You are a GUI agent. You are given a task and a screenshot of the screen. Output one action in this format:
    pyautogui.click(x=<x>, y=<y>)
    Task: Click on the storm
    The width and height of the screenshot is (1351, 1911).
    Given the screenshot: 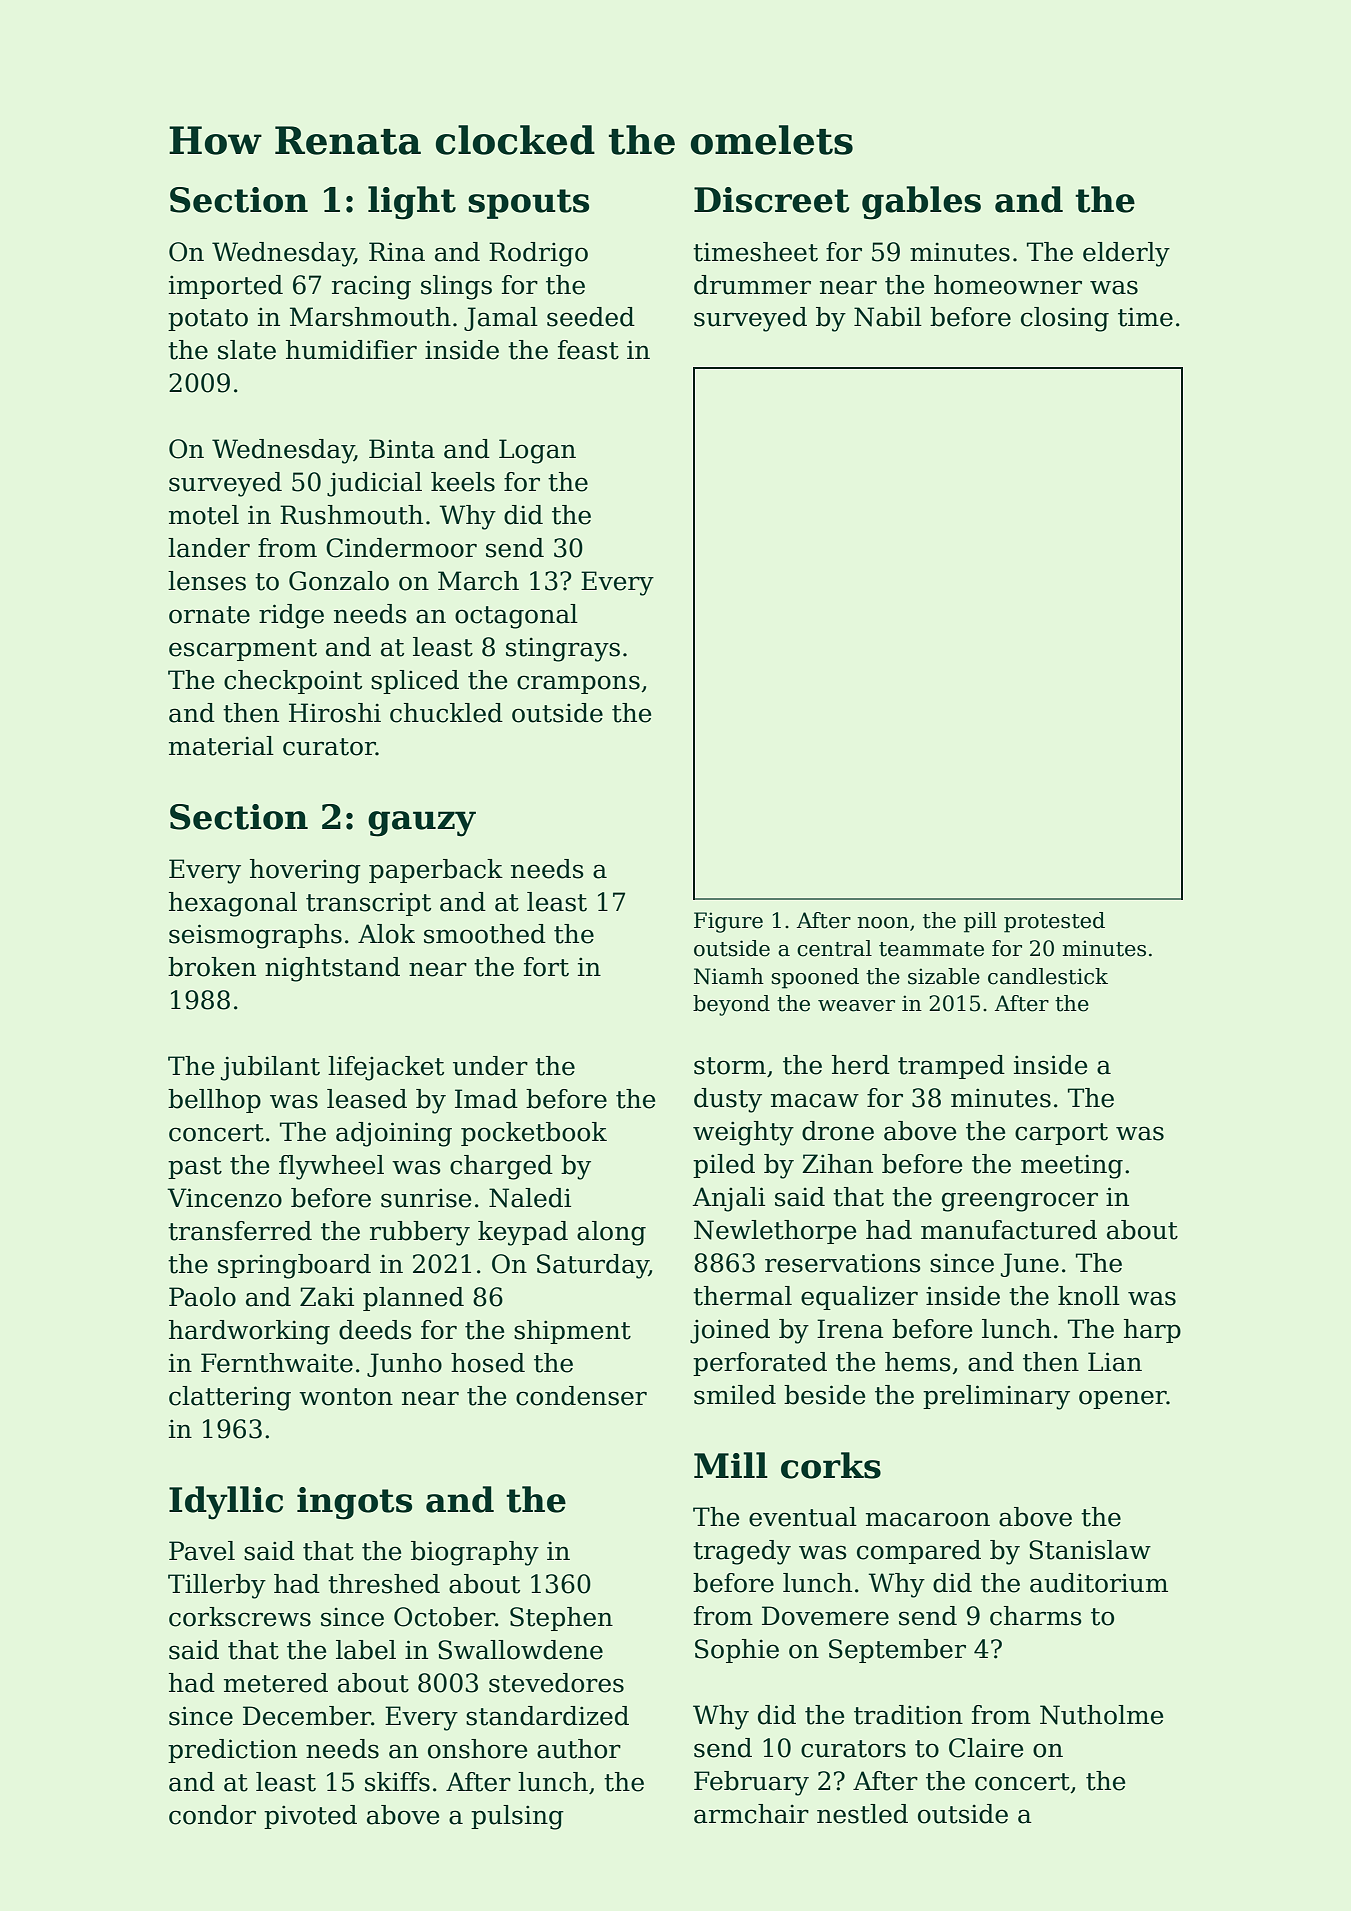 What is the action you would take?
    pyautogui.click(x=730, y=1066)
